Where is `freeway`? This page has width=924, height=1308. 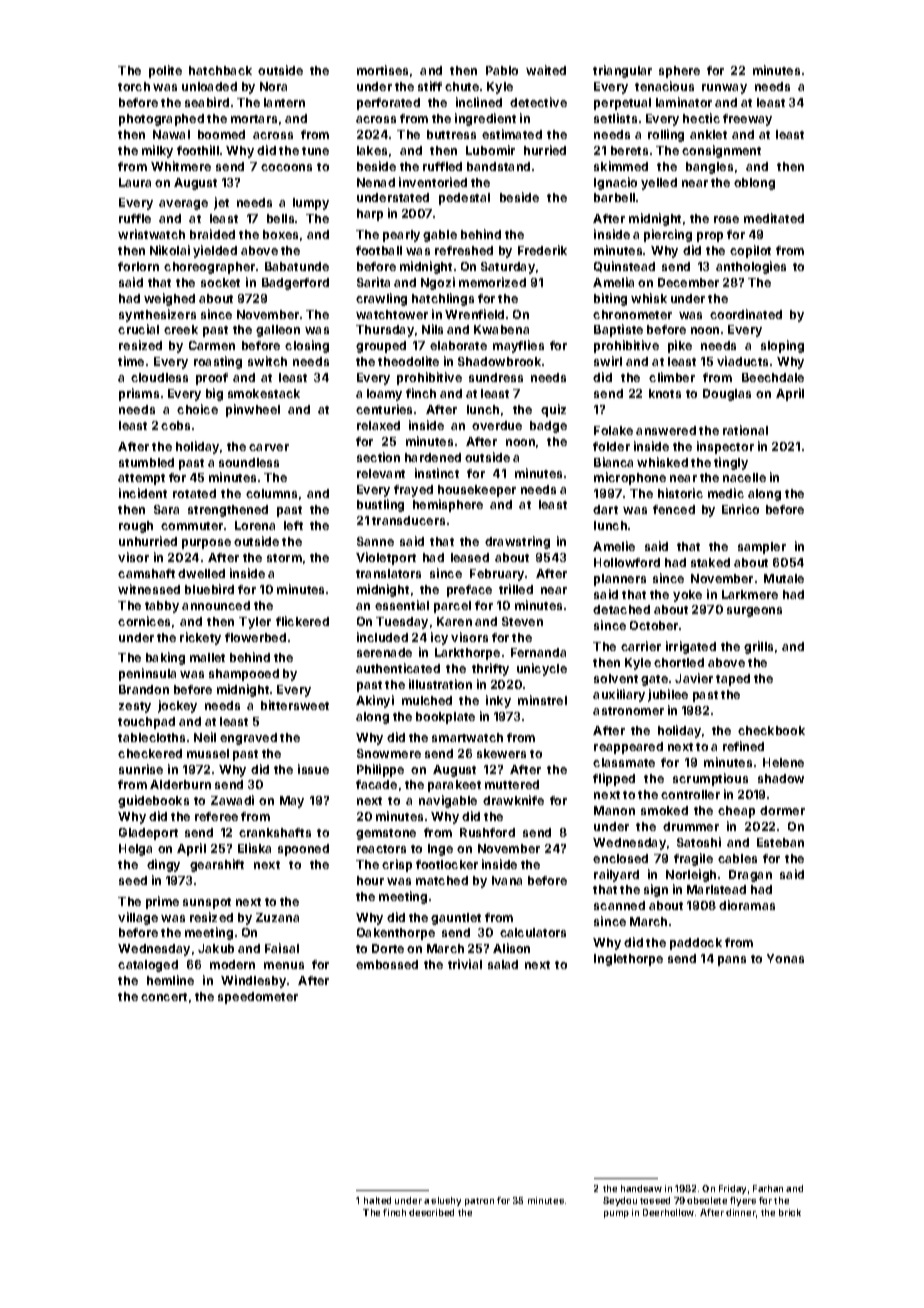 freeway is located at coordinates (747, 120).
